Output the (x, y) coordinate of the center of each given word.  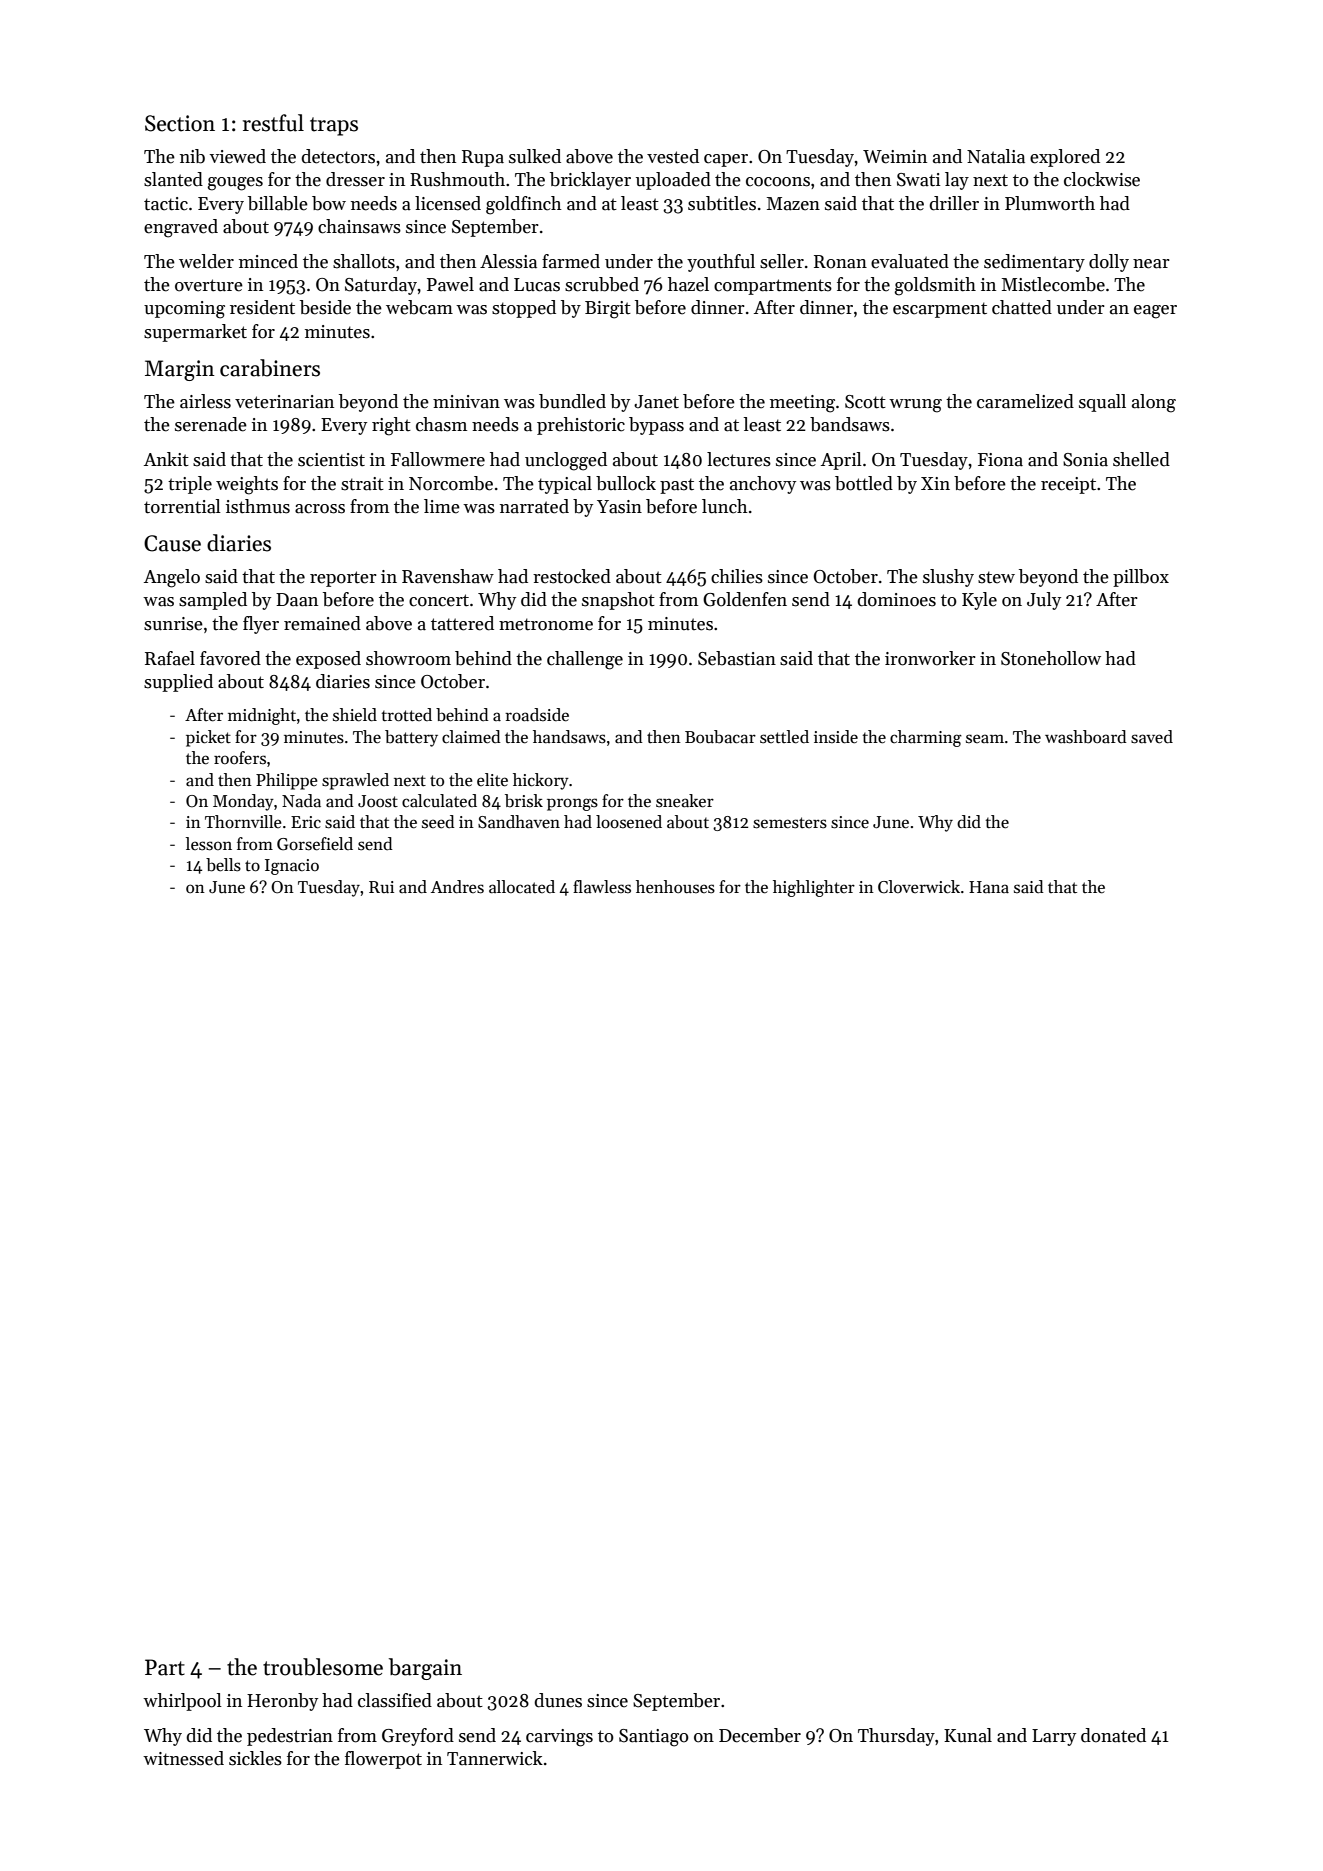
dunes (558, 1700)
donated (1113, 1735)
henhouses (675, 887)
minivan (466, 402)
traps (334, 126)
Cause (172, 543)
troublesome (323, 1667)
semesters (790, 823)
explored (1065, 158)
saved (1152, 737)
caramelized (1025, 401)
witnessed (183, 1758)
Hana (989, 887)
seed (438, 822)
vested (673, 156)
